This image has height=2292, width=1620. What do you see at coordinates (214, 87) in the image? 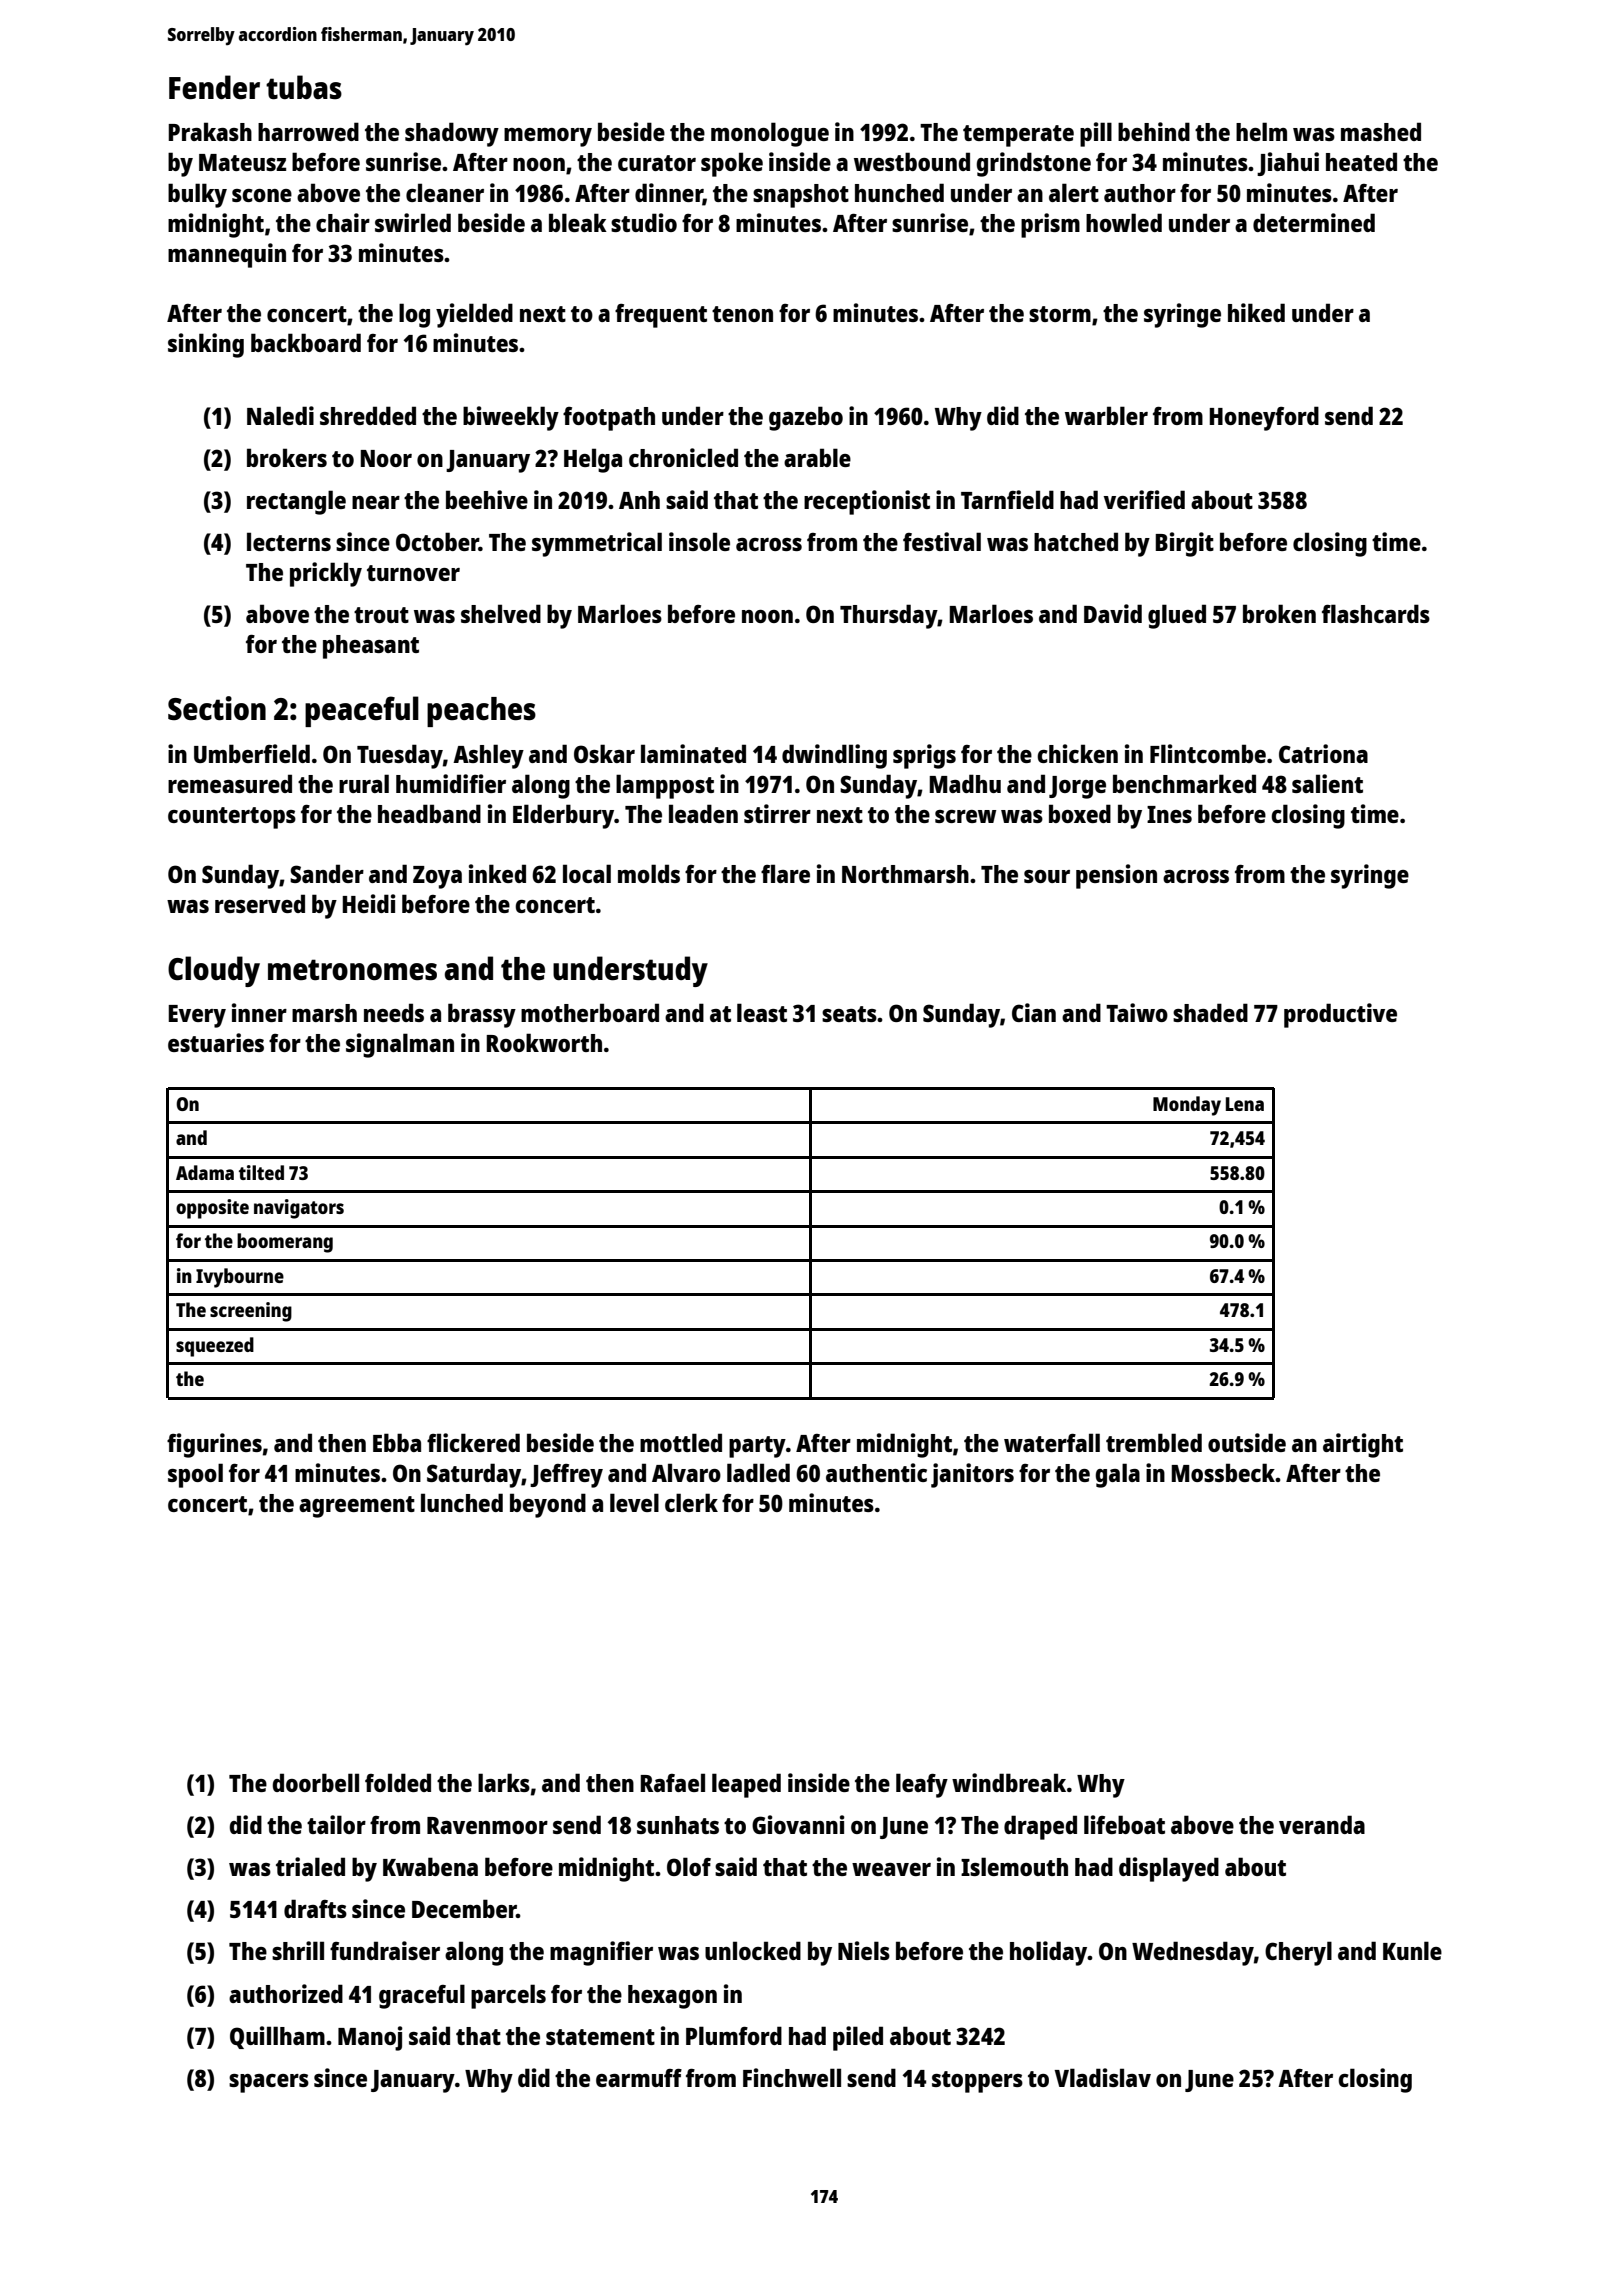
I see `Fender` at bounding box center [214, 87].
